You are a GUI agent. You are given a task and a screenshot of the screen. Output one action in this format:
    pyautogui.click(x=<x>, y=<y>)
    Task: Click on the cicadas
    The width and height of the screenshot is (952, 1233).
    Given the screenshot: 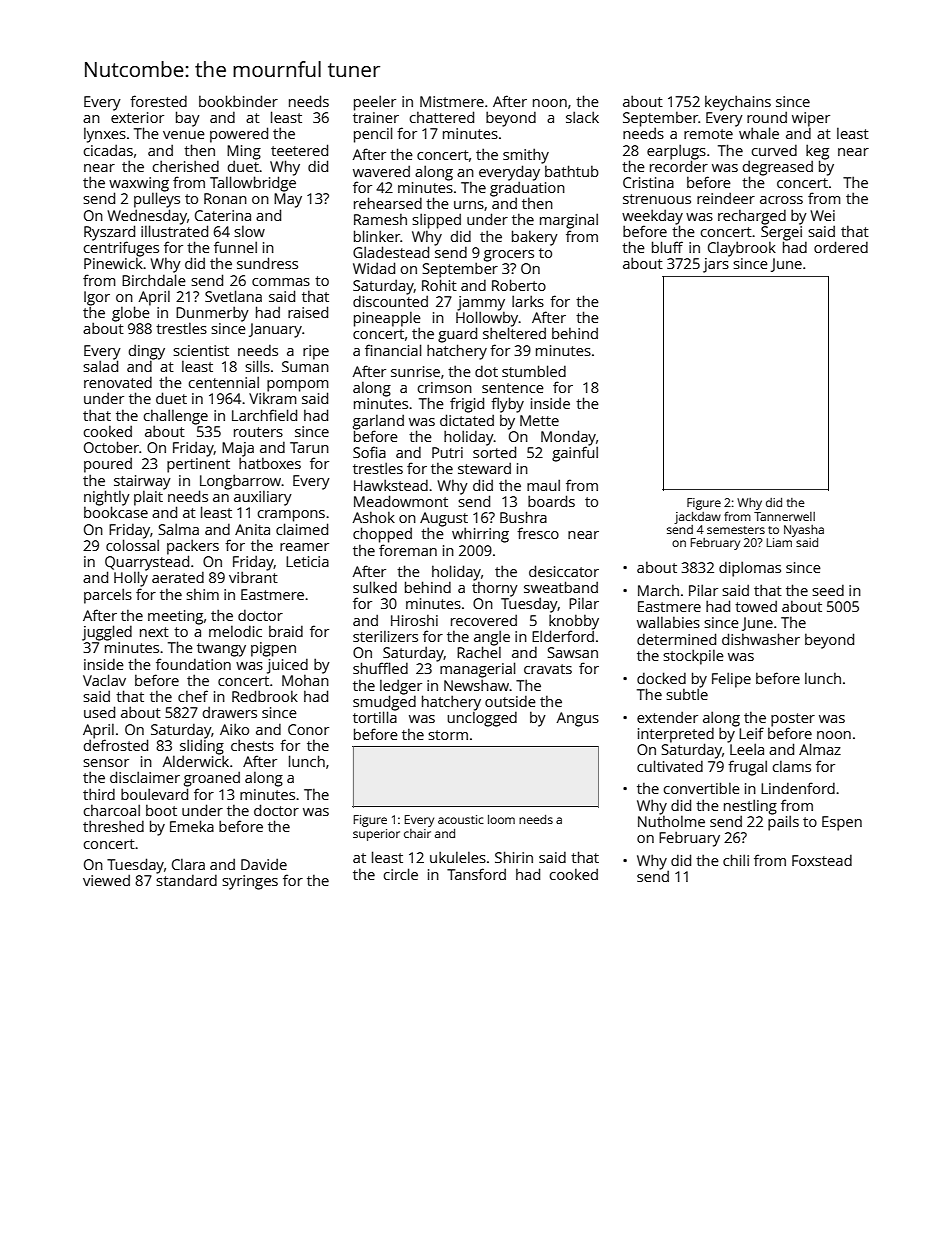 What is the action you would take?
    pyautogui.click(x=108, y=150)
